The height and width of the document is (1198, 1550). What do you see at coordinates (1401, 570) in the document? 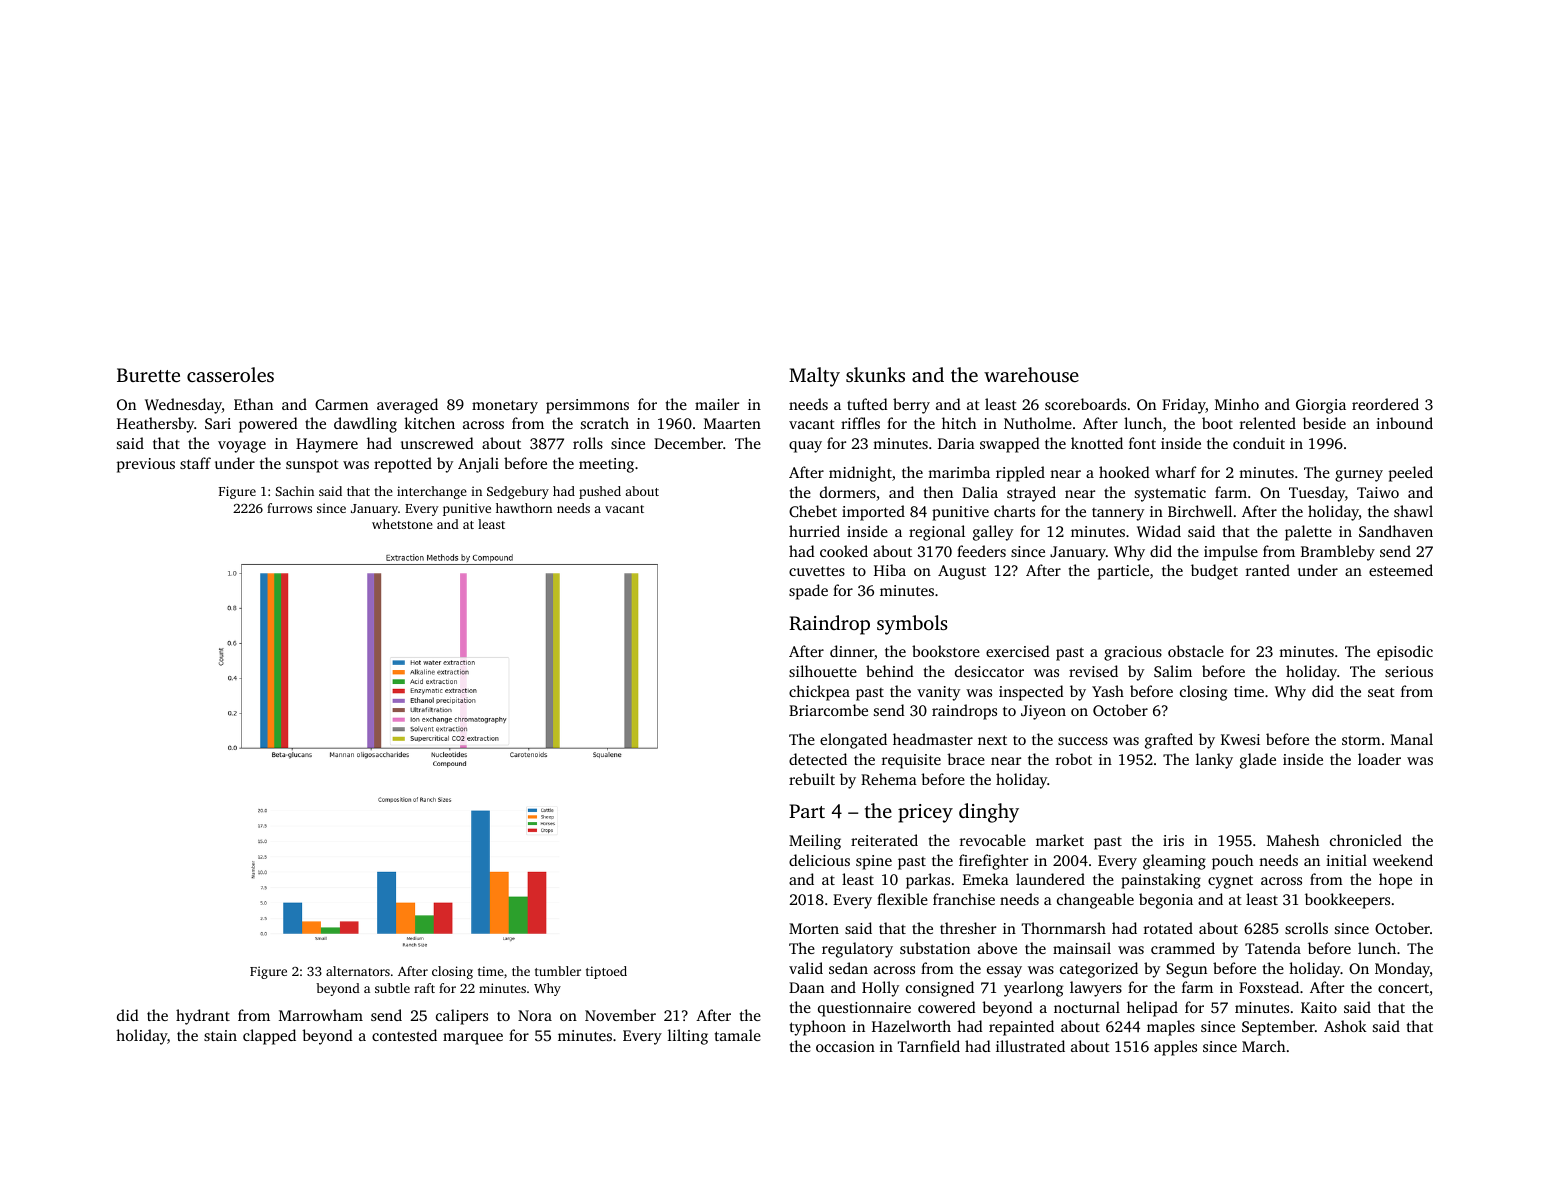
I see `esteemed` at bounding box center [1401, 570].
